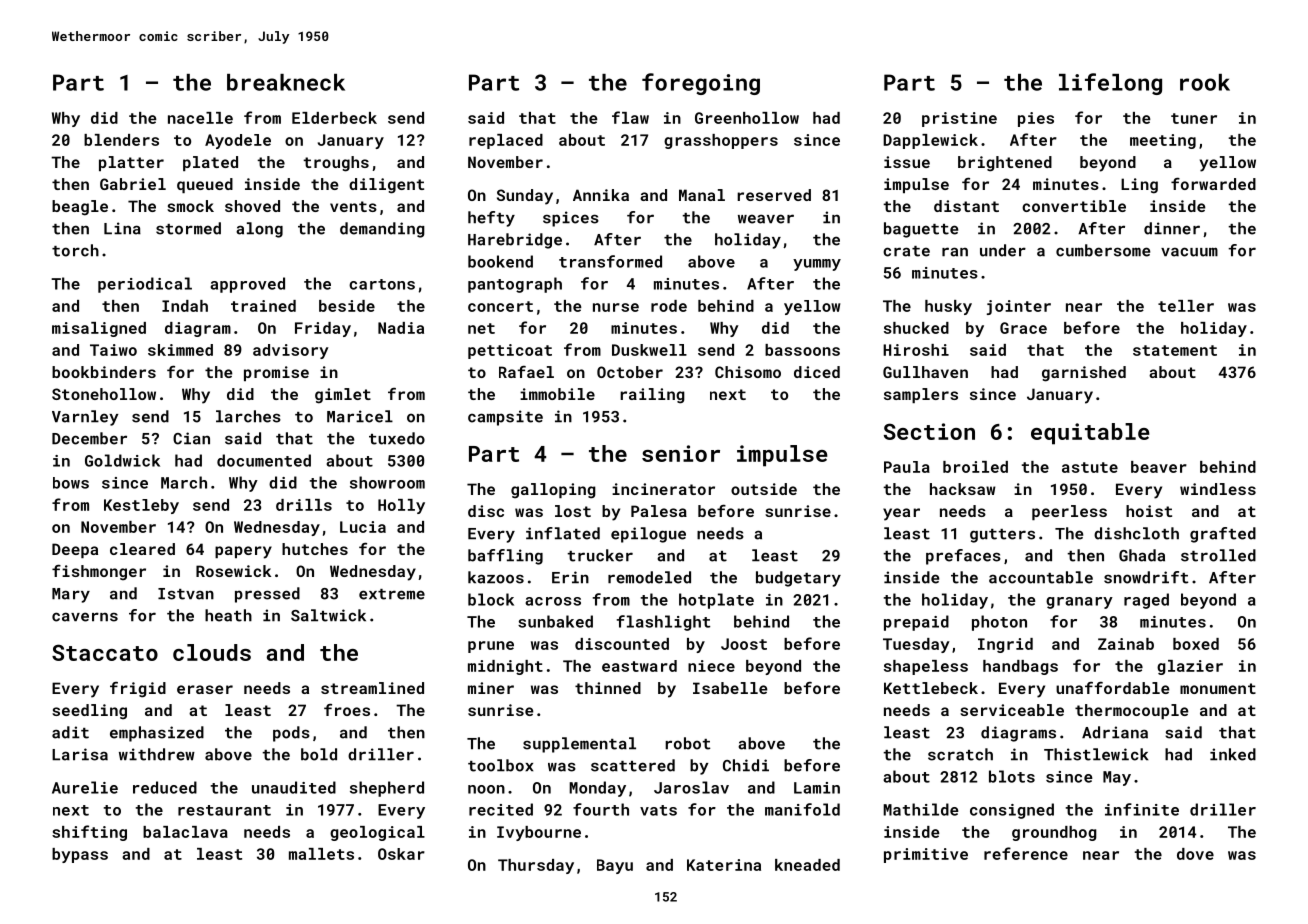 The width and height of the screenshot is (1308, 924). Describe the element at coordinates (1110, 84) in the screenshot. I see `lifelong` at that location.
